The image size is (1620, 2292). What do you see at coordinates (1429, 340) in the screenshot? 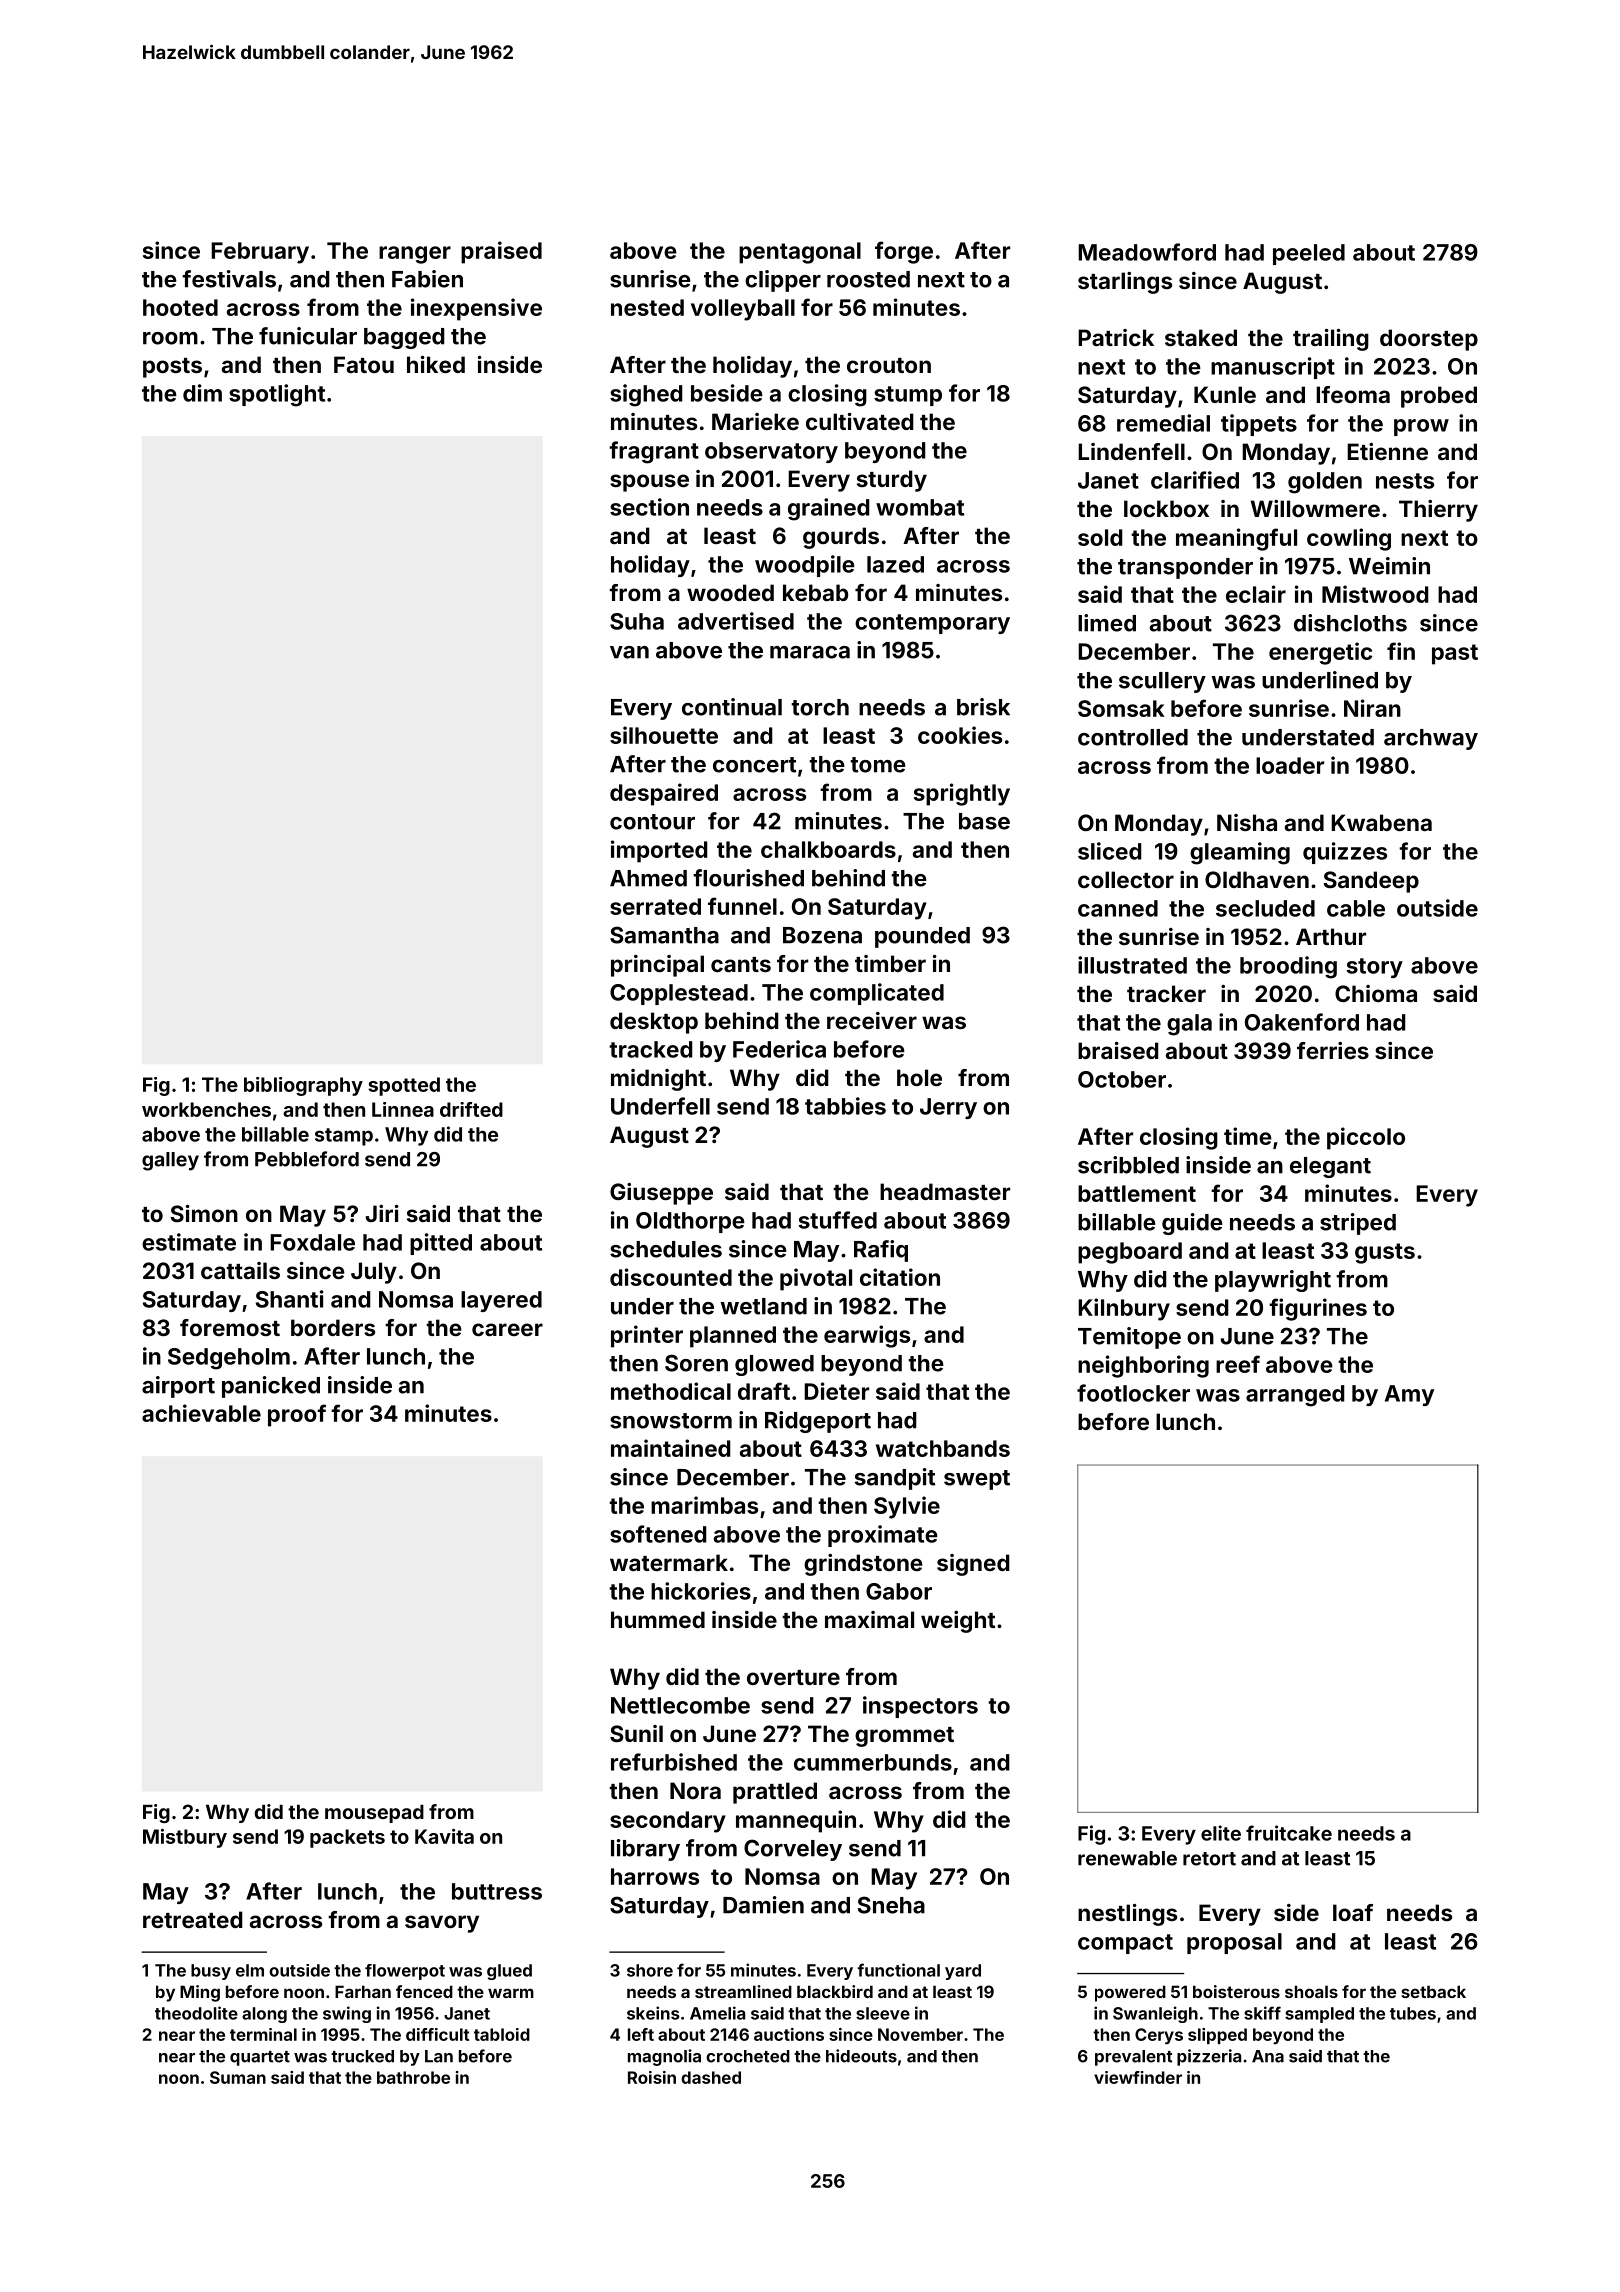
I see `doorstep` at bounding box center [1429, 340].
